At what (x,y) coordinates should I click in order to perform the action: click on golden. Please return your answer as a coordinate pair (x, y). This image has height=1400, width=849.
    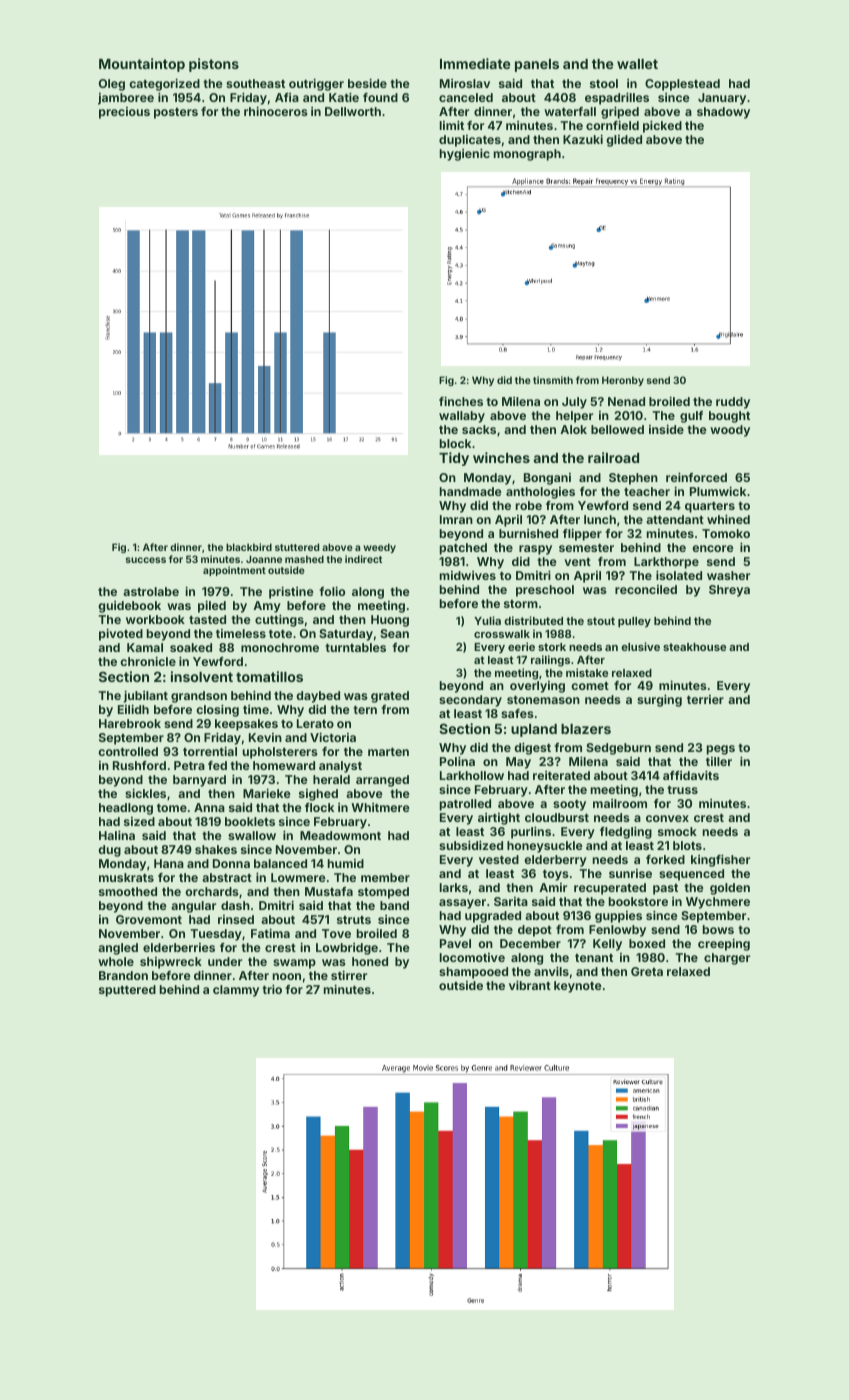
    Looking at the image, I should click on (730, 889).
